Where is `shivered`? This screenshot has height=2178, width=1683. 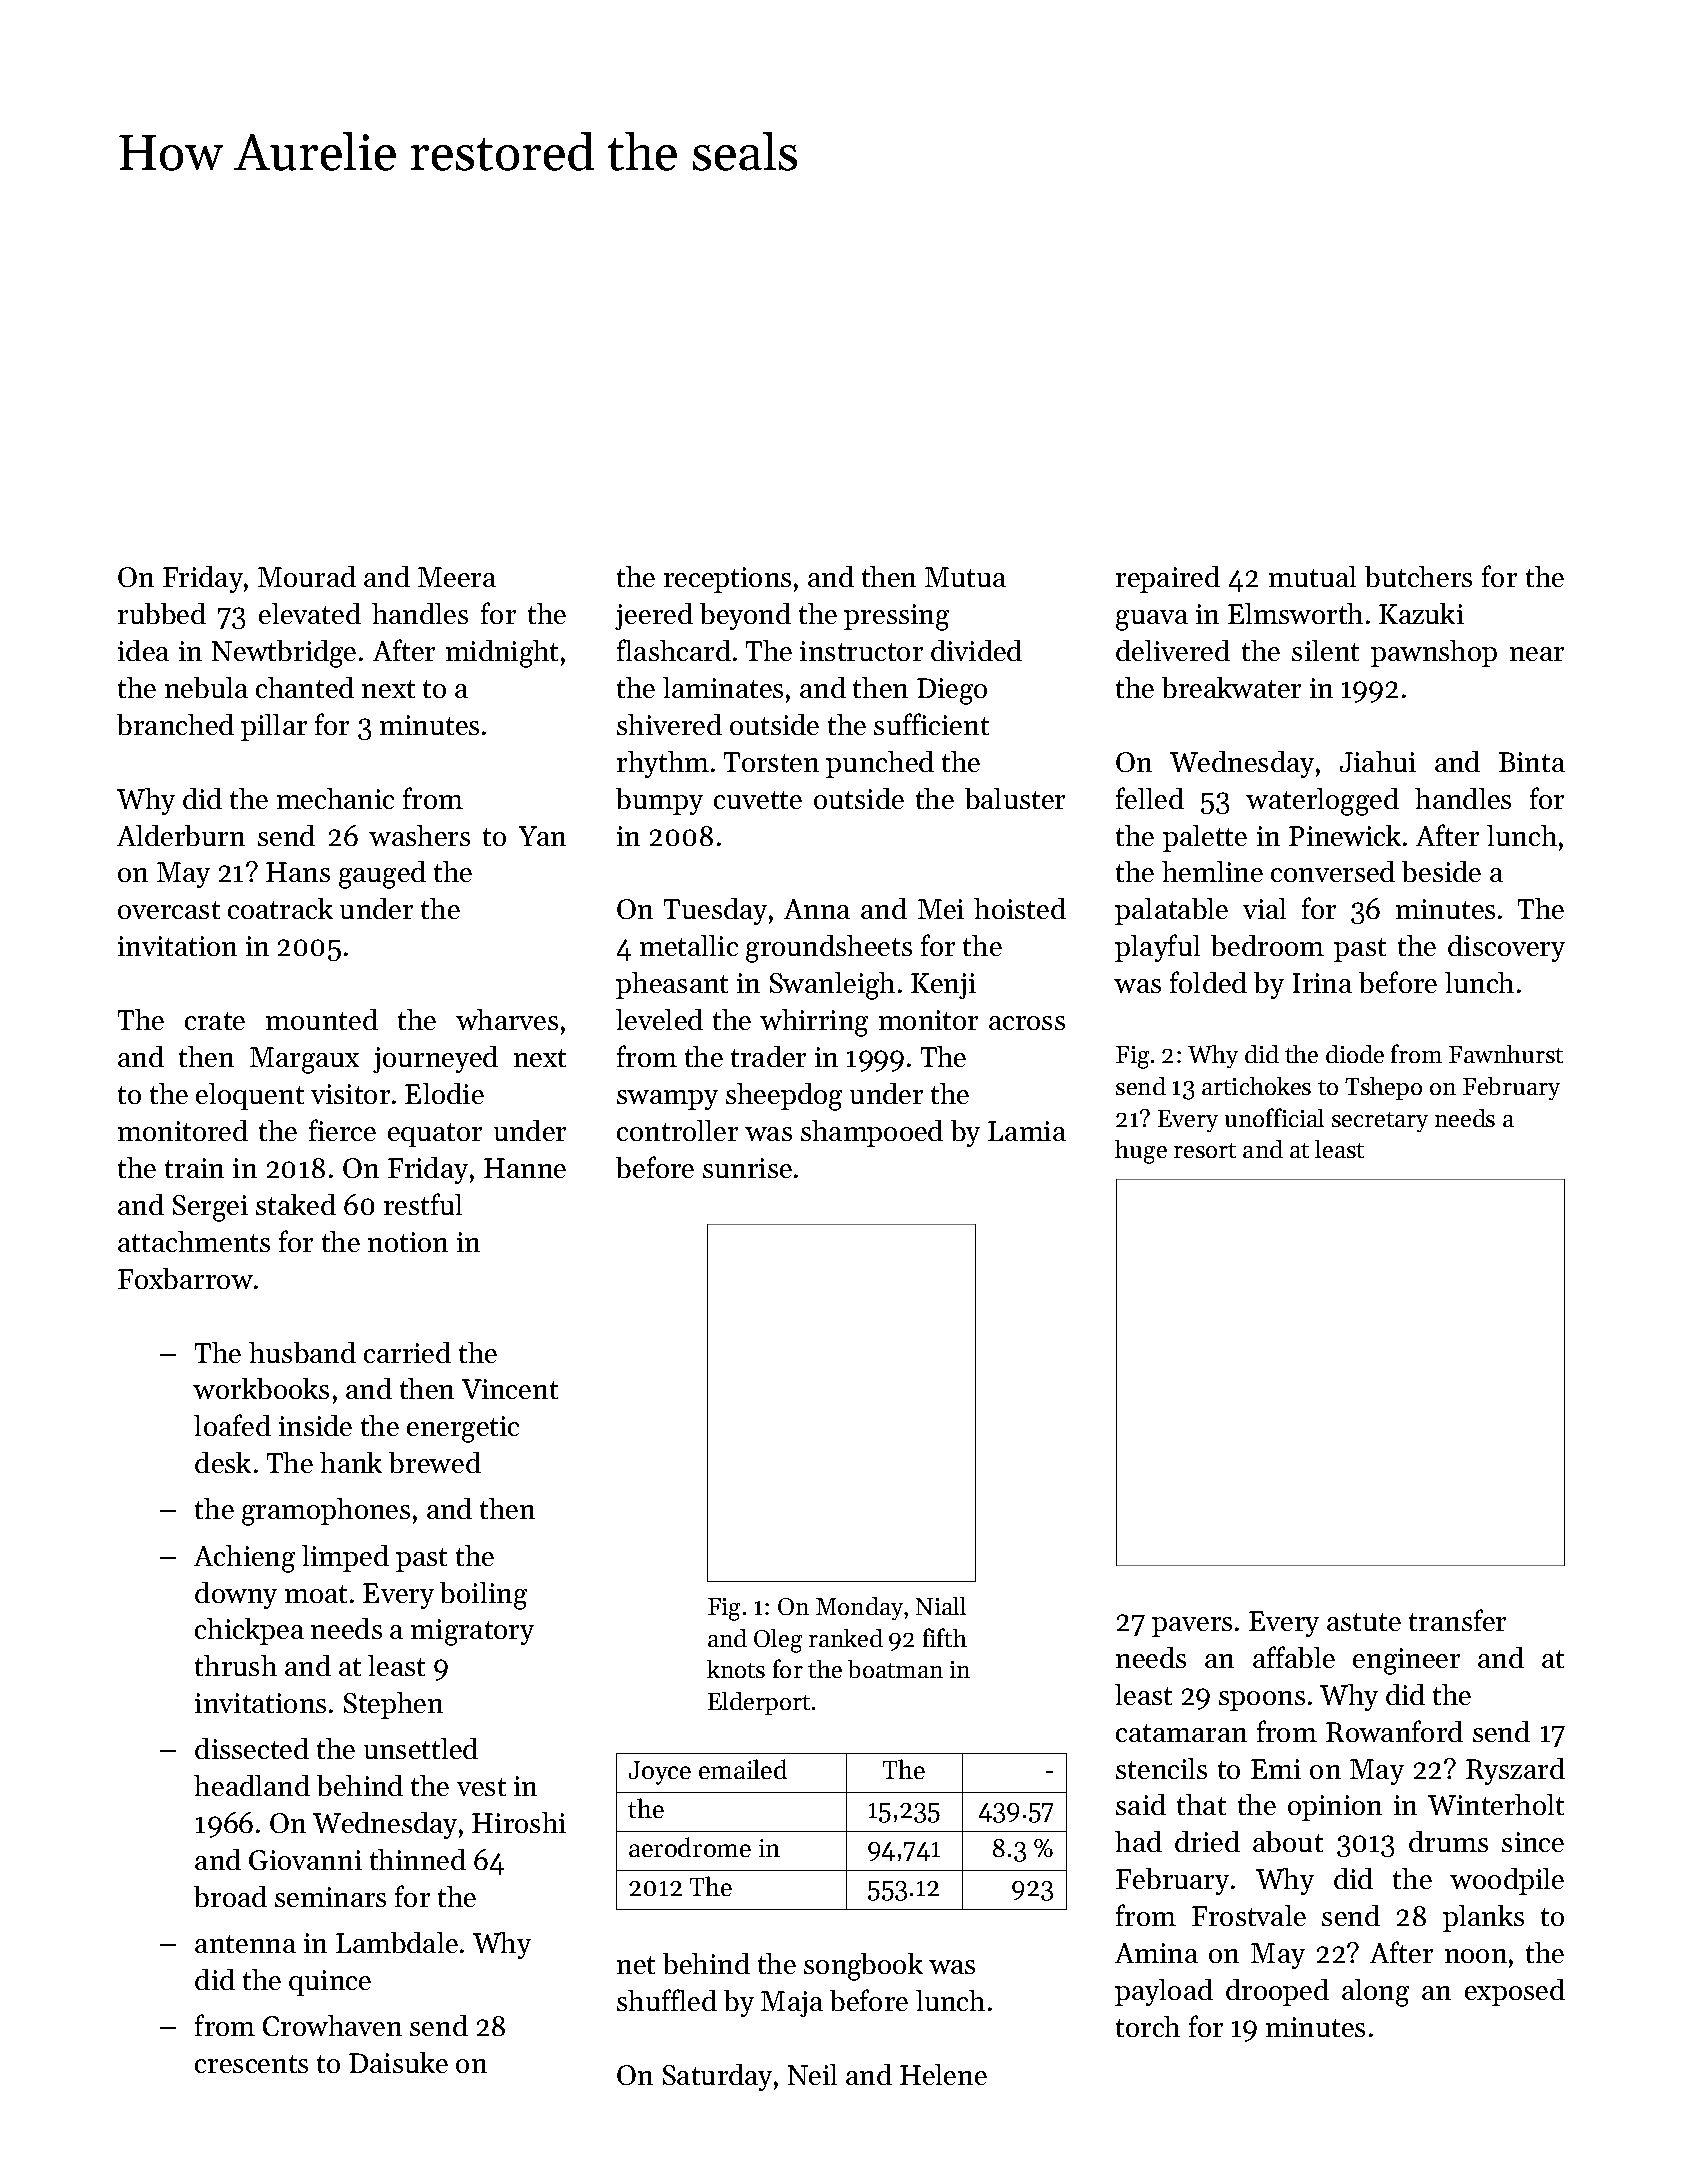
shivered is located at coordinates (669, 724).
